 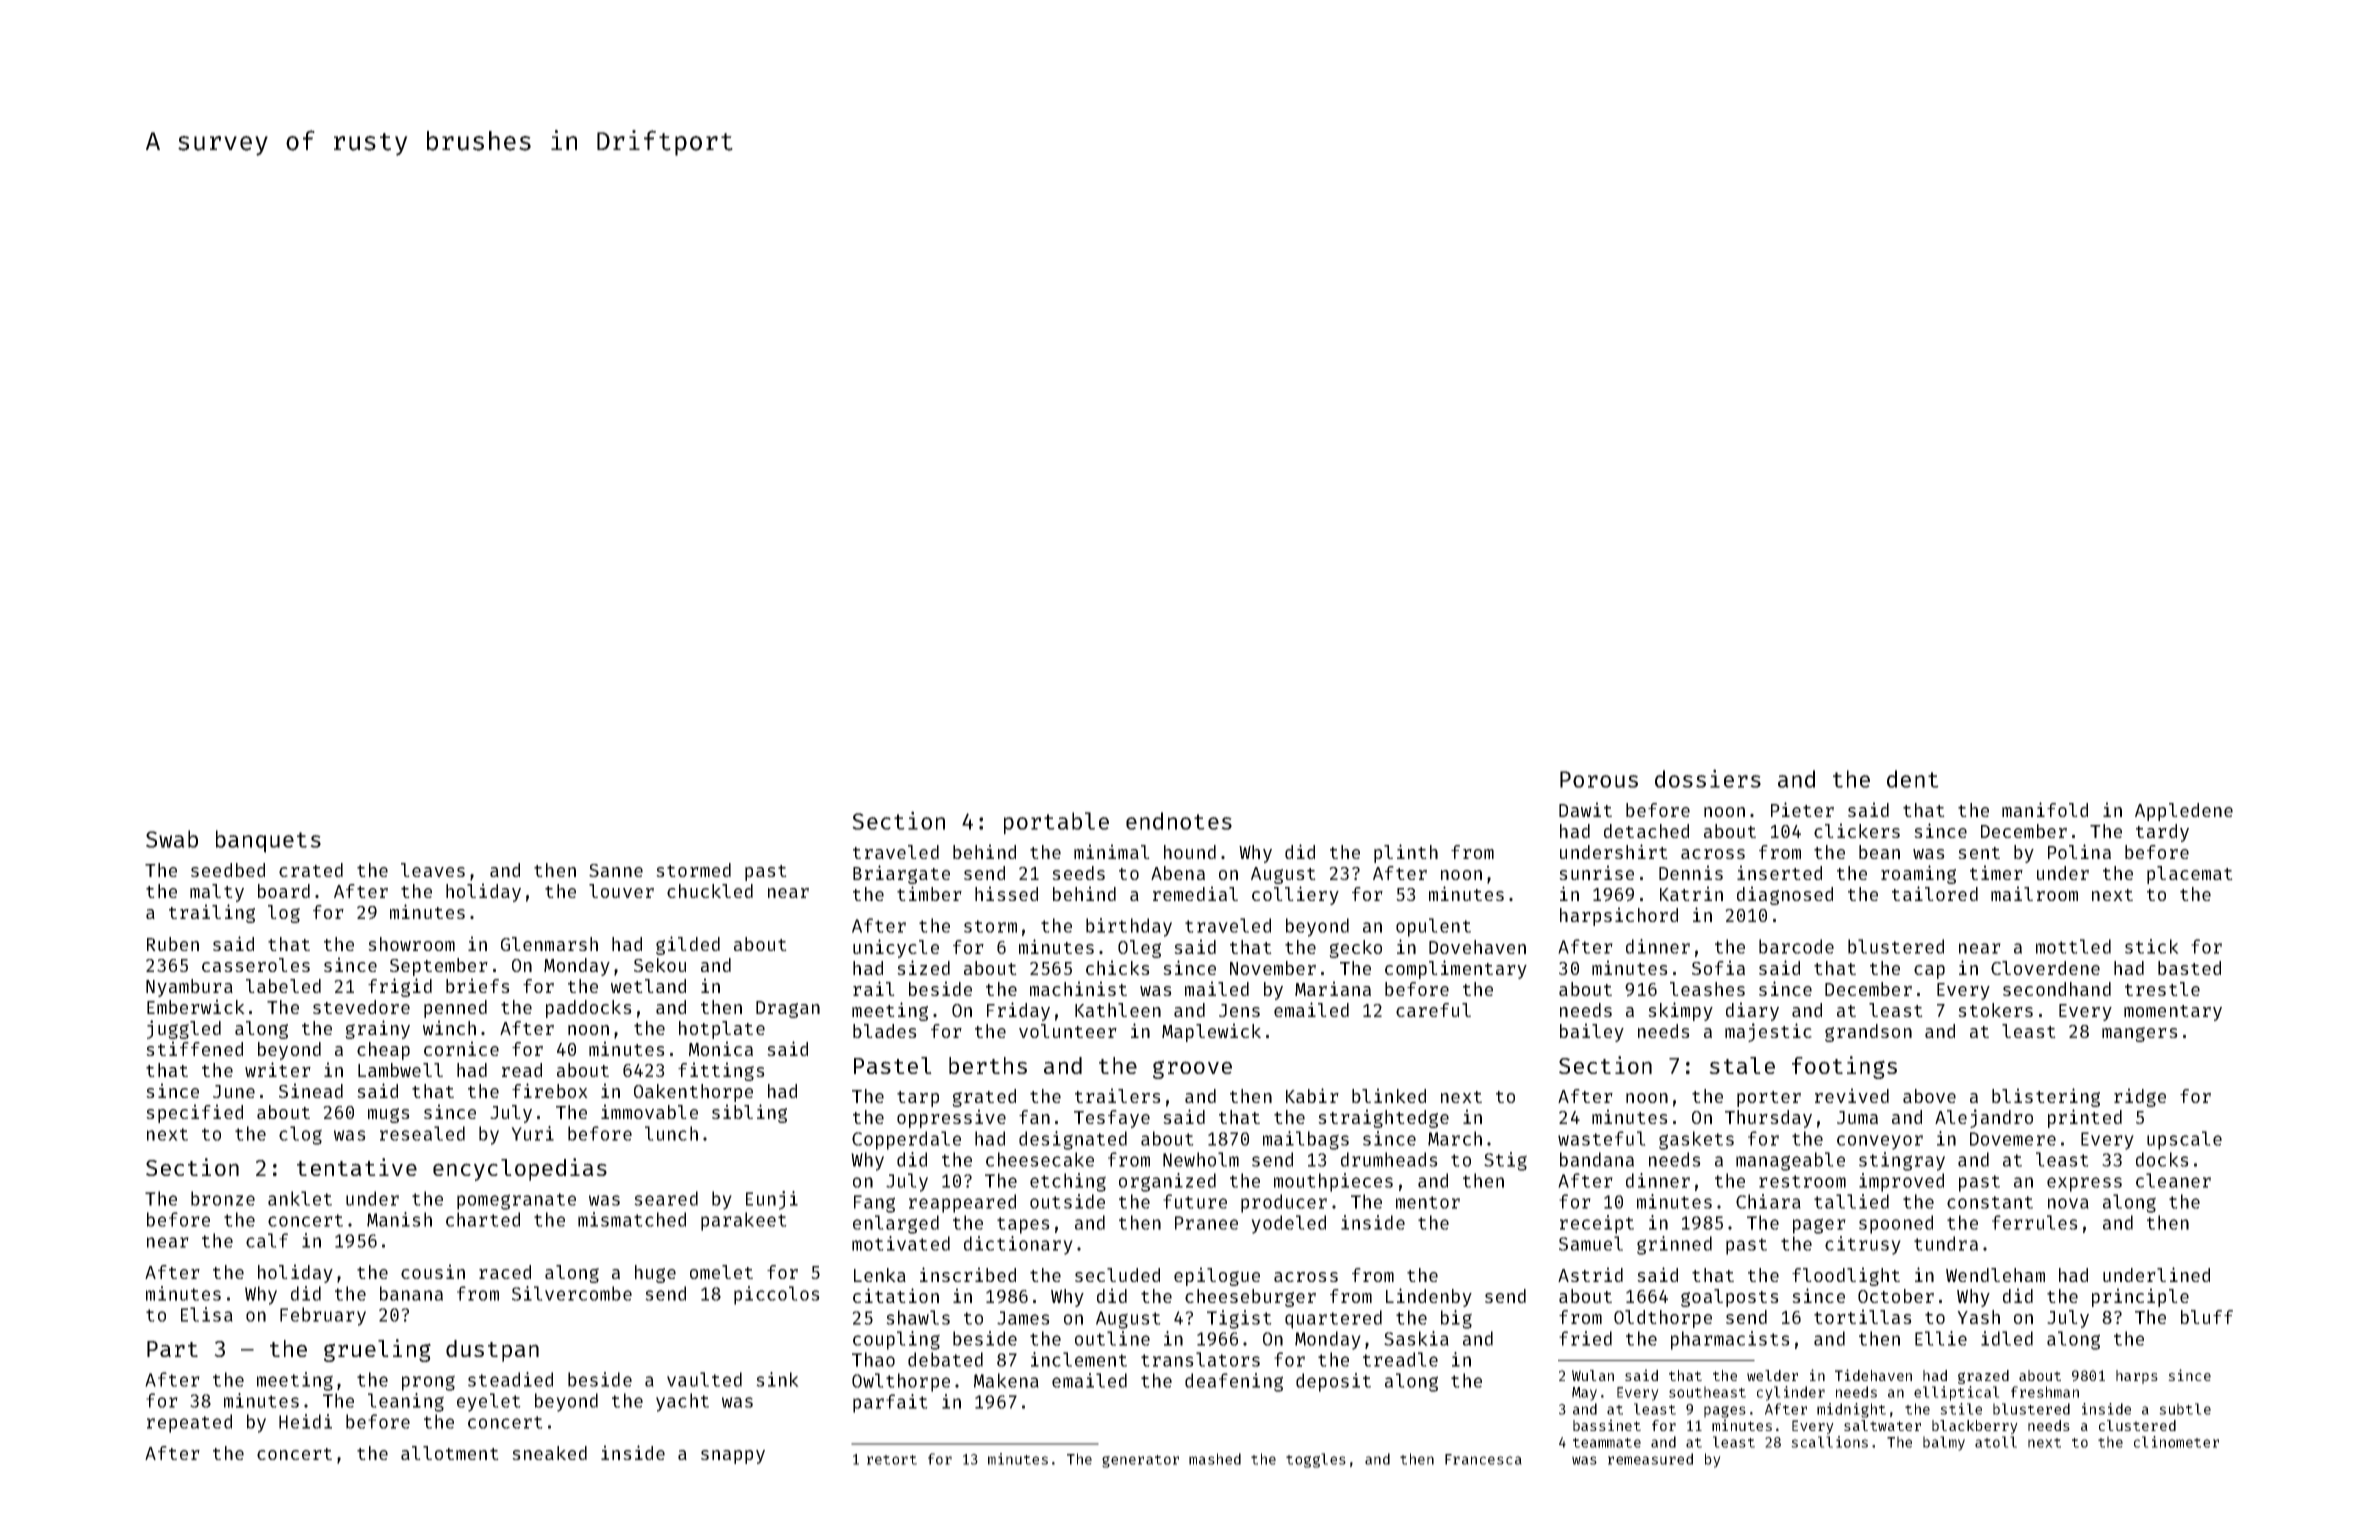 I want to click on clinometer, so click(x=2176, y=1442).
